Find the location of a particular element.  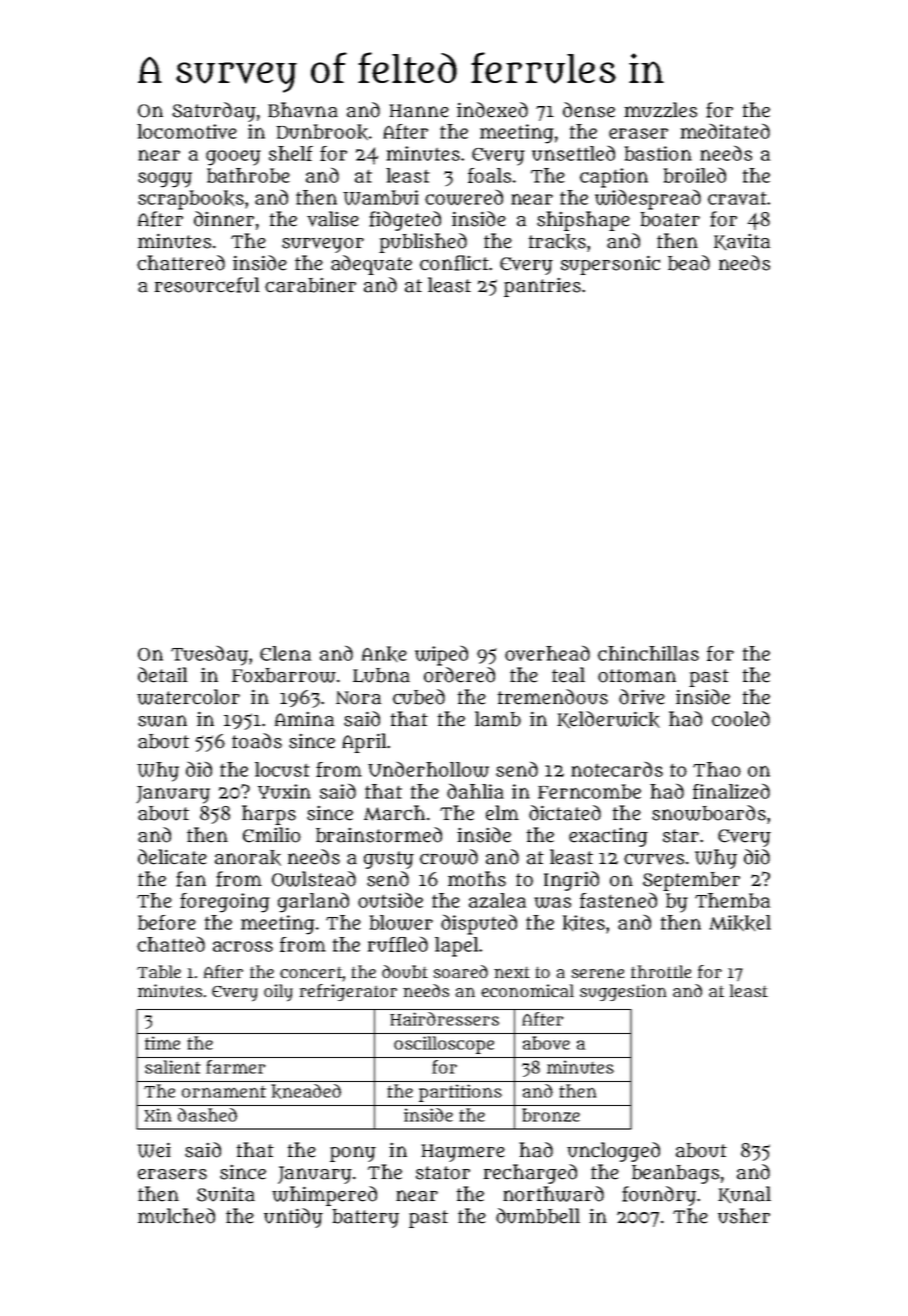

drive is located at coordinates (642, 697).
